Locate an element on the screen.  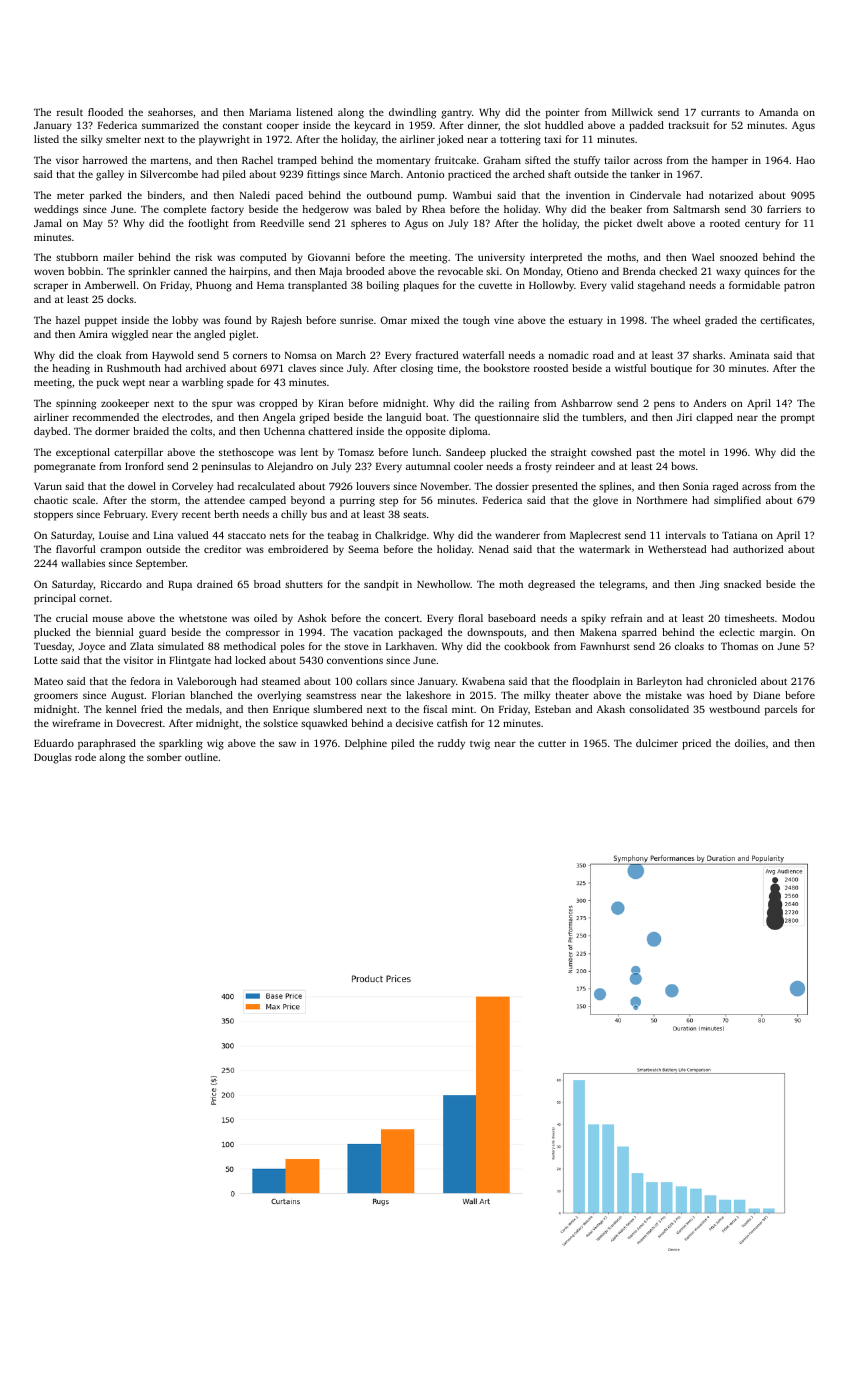
Wambui is located at coordinates (472, 195).
